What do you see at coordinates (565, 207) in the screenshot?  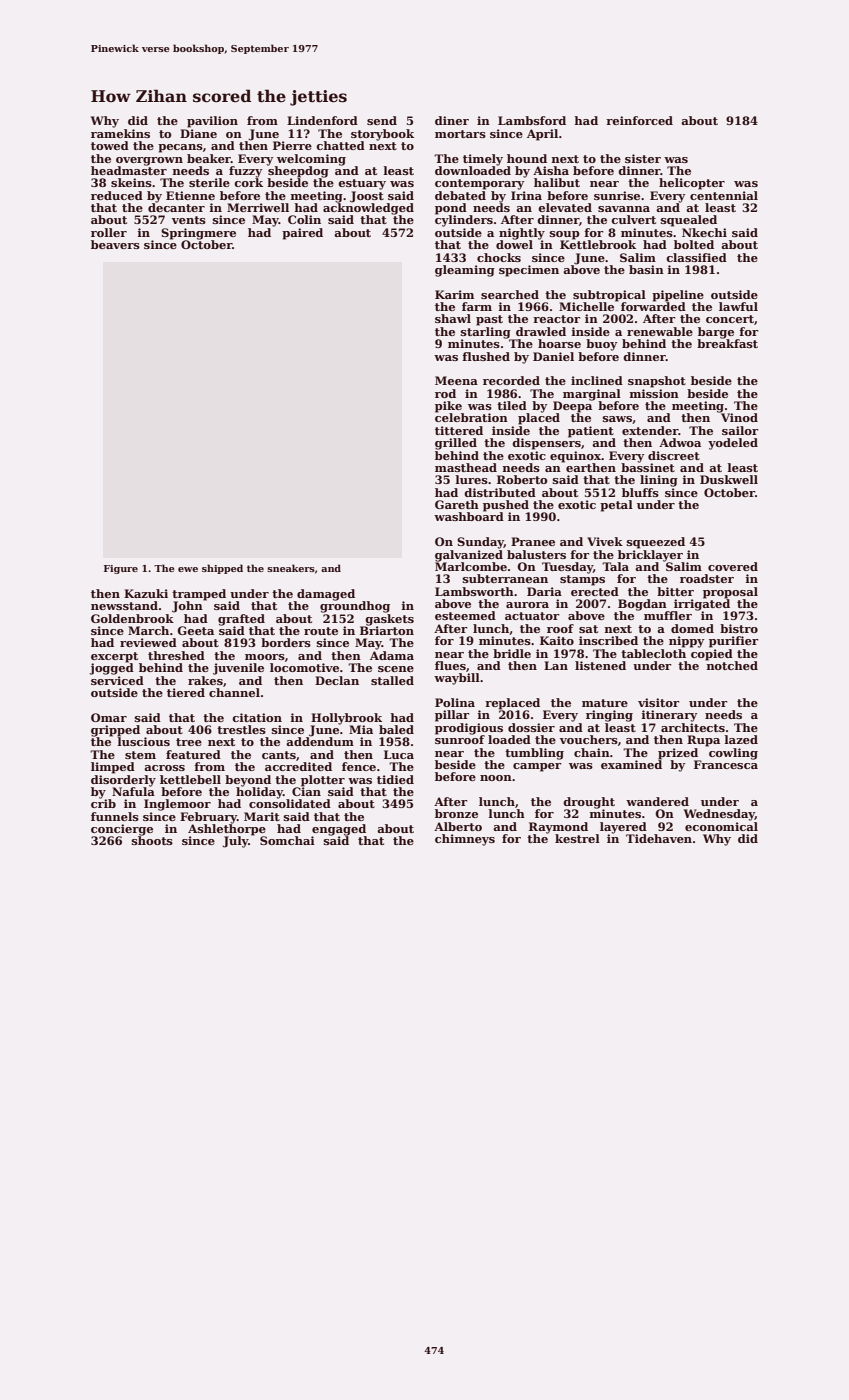 I see `elevated` at bounding box center [565, 207].
